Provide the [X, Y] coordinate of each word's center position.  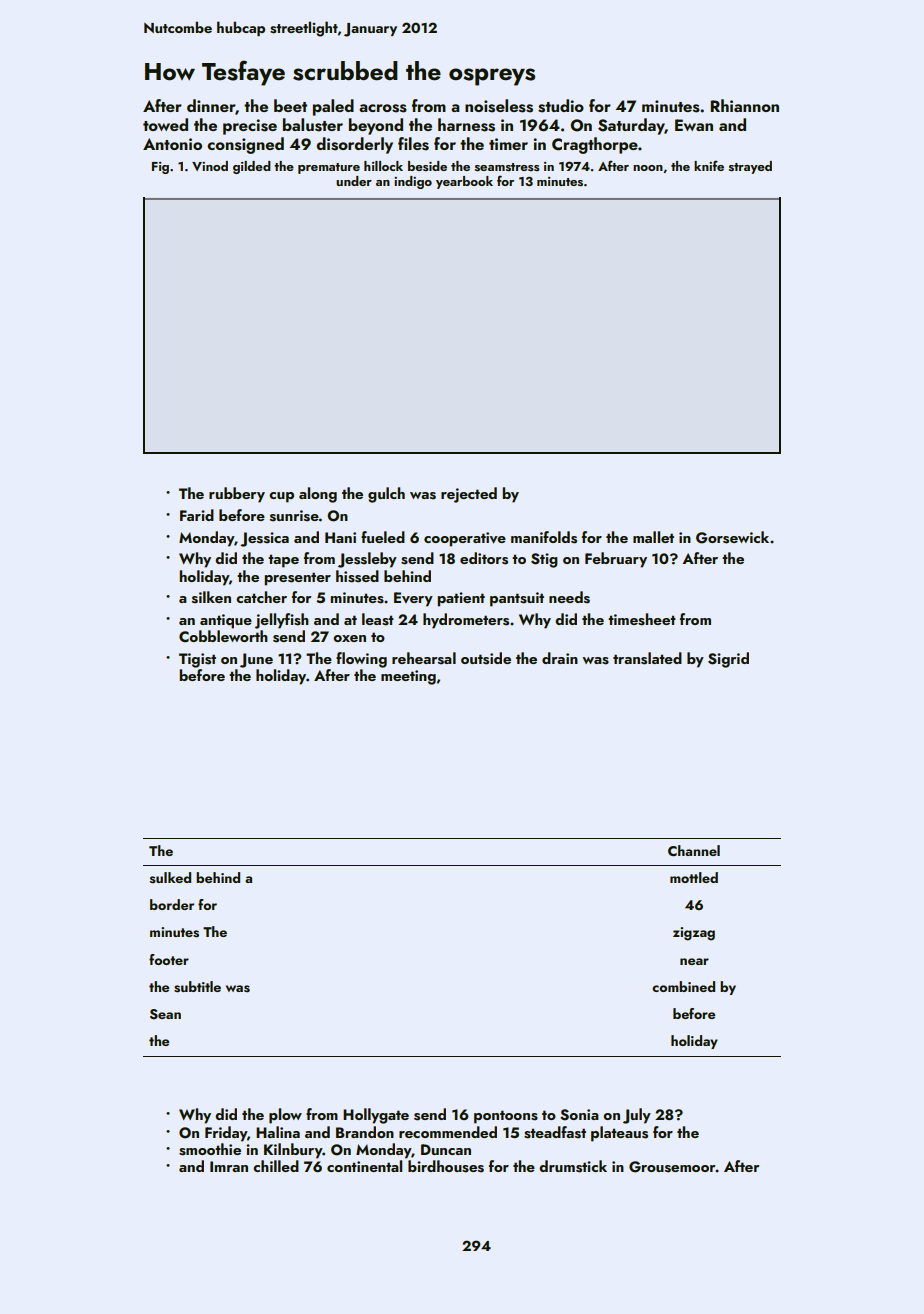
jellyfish [282, 621]
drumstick [573, 1166]
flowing [361, 660]
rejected [469, 495]
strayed [750, 167]
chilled [276, 1166]
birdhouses [446, 1166]
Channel [694, 850]
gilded [252, 167]
